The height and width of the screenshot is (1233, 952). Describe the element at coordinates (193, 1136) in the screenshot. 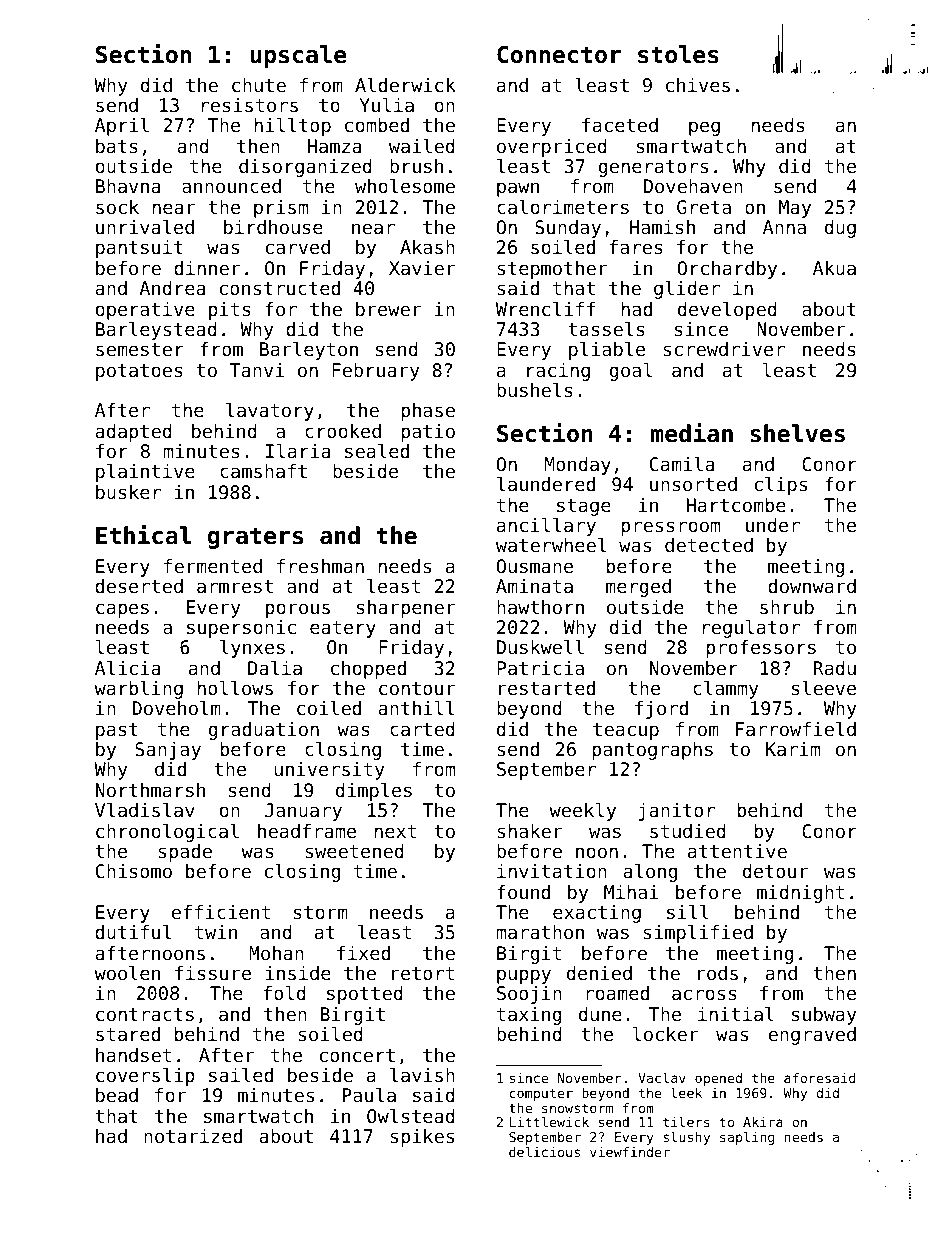

I see `notarized` at that location.
